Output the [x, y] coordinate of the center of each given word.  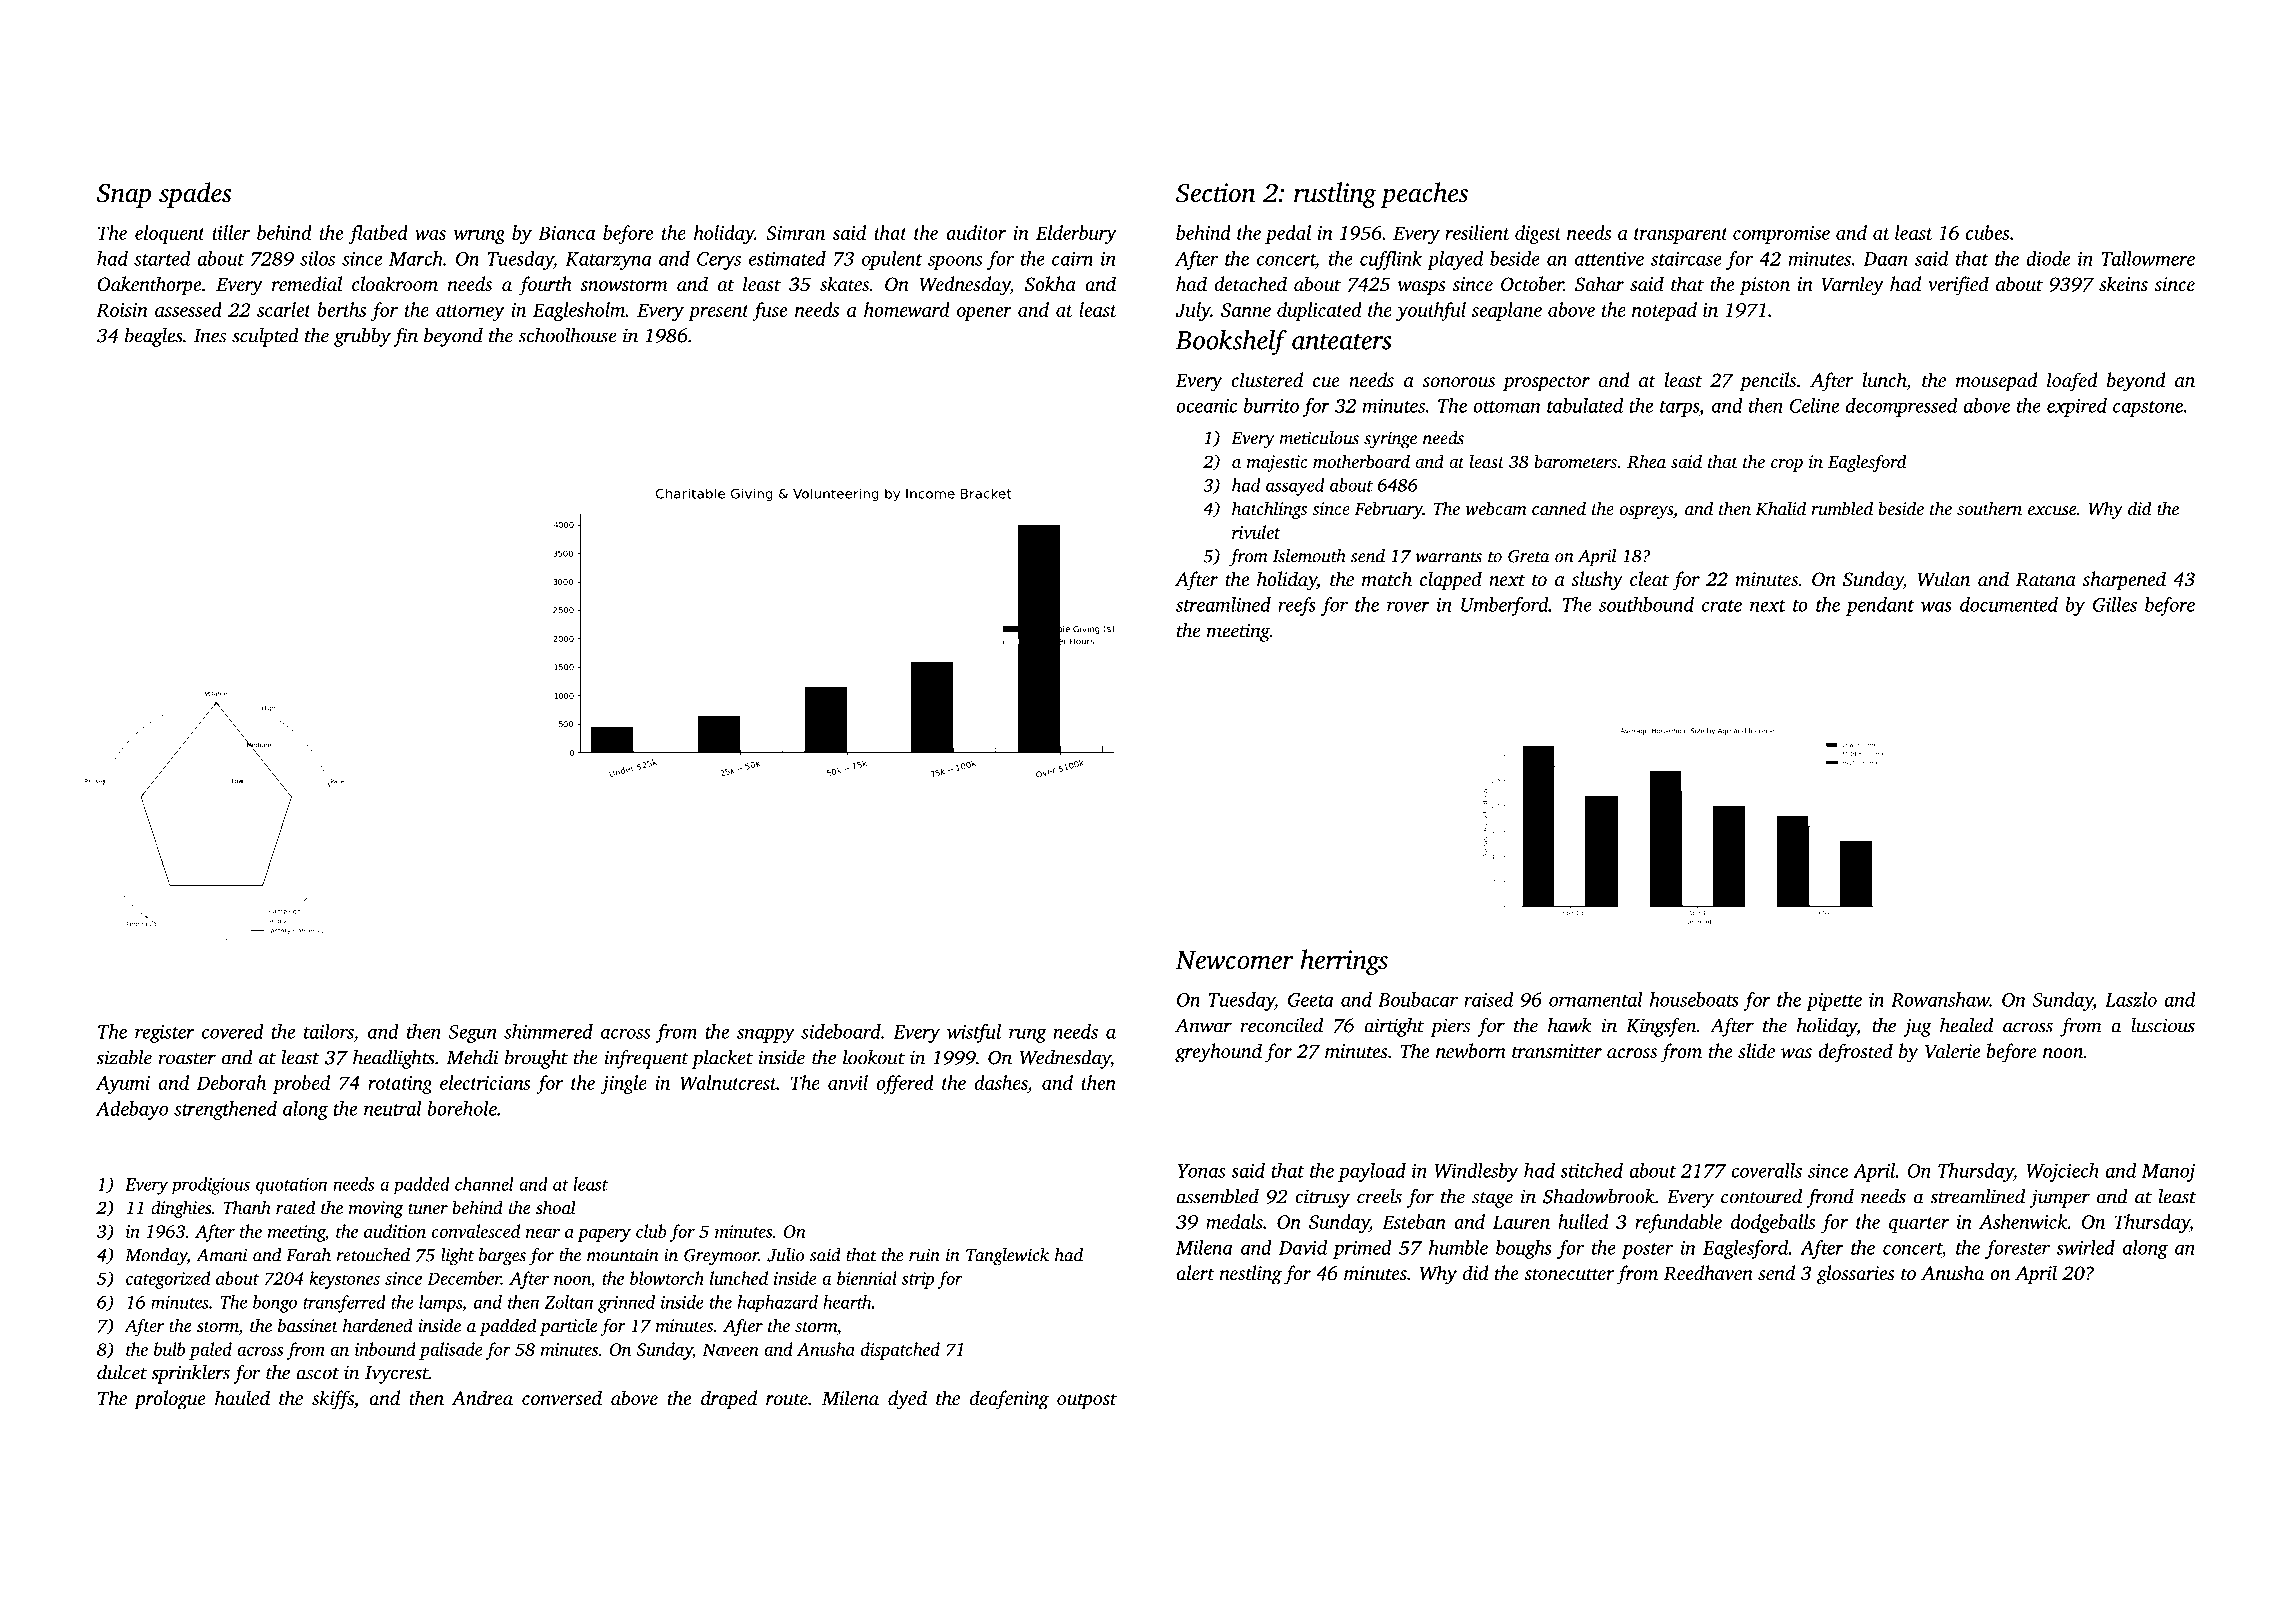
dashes [1000, 1082]
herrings [1344, 962]
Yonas [1201, 1171]
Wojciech [2062, 1172]
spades [195, 195]
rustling [1335, 195]
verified [1958, 286]
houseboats [1694, 999]
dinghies [181, 1209]
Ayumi [123, 1085]
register [164, 1034]
